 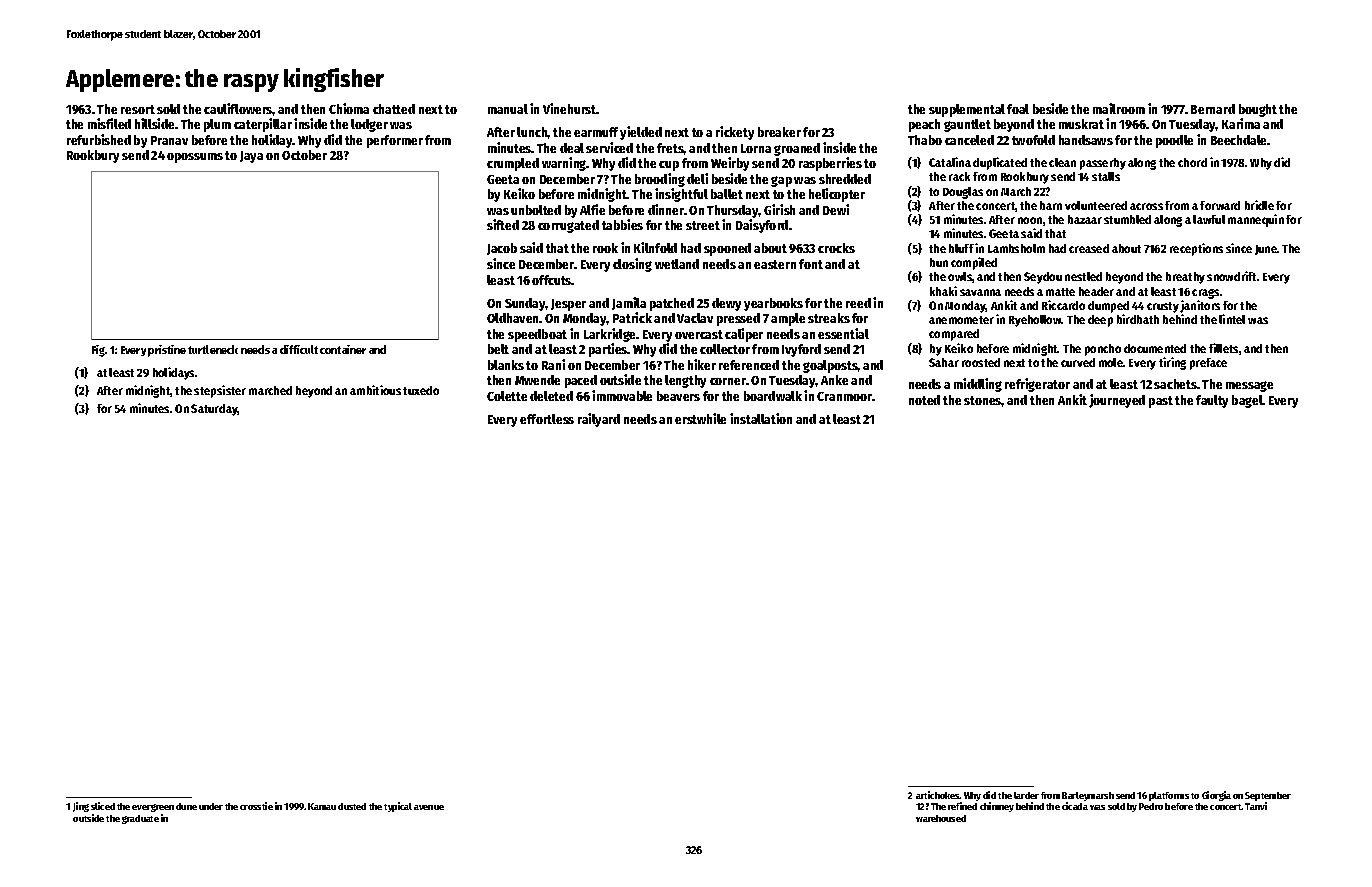 I want to click on foal, so click(x=1018, y=109).
